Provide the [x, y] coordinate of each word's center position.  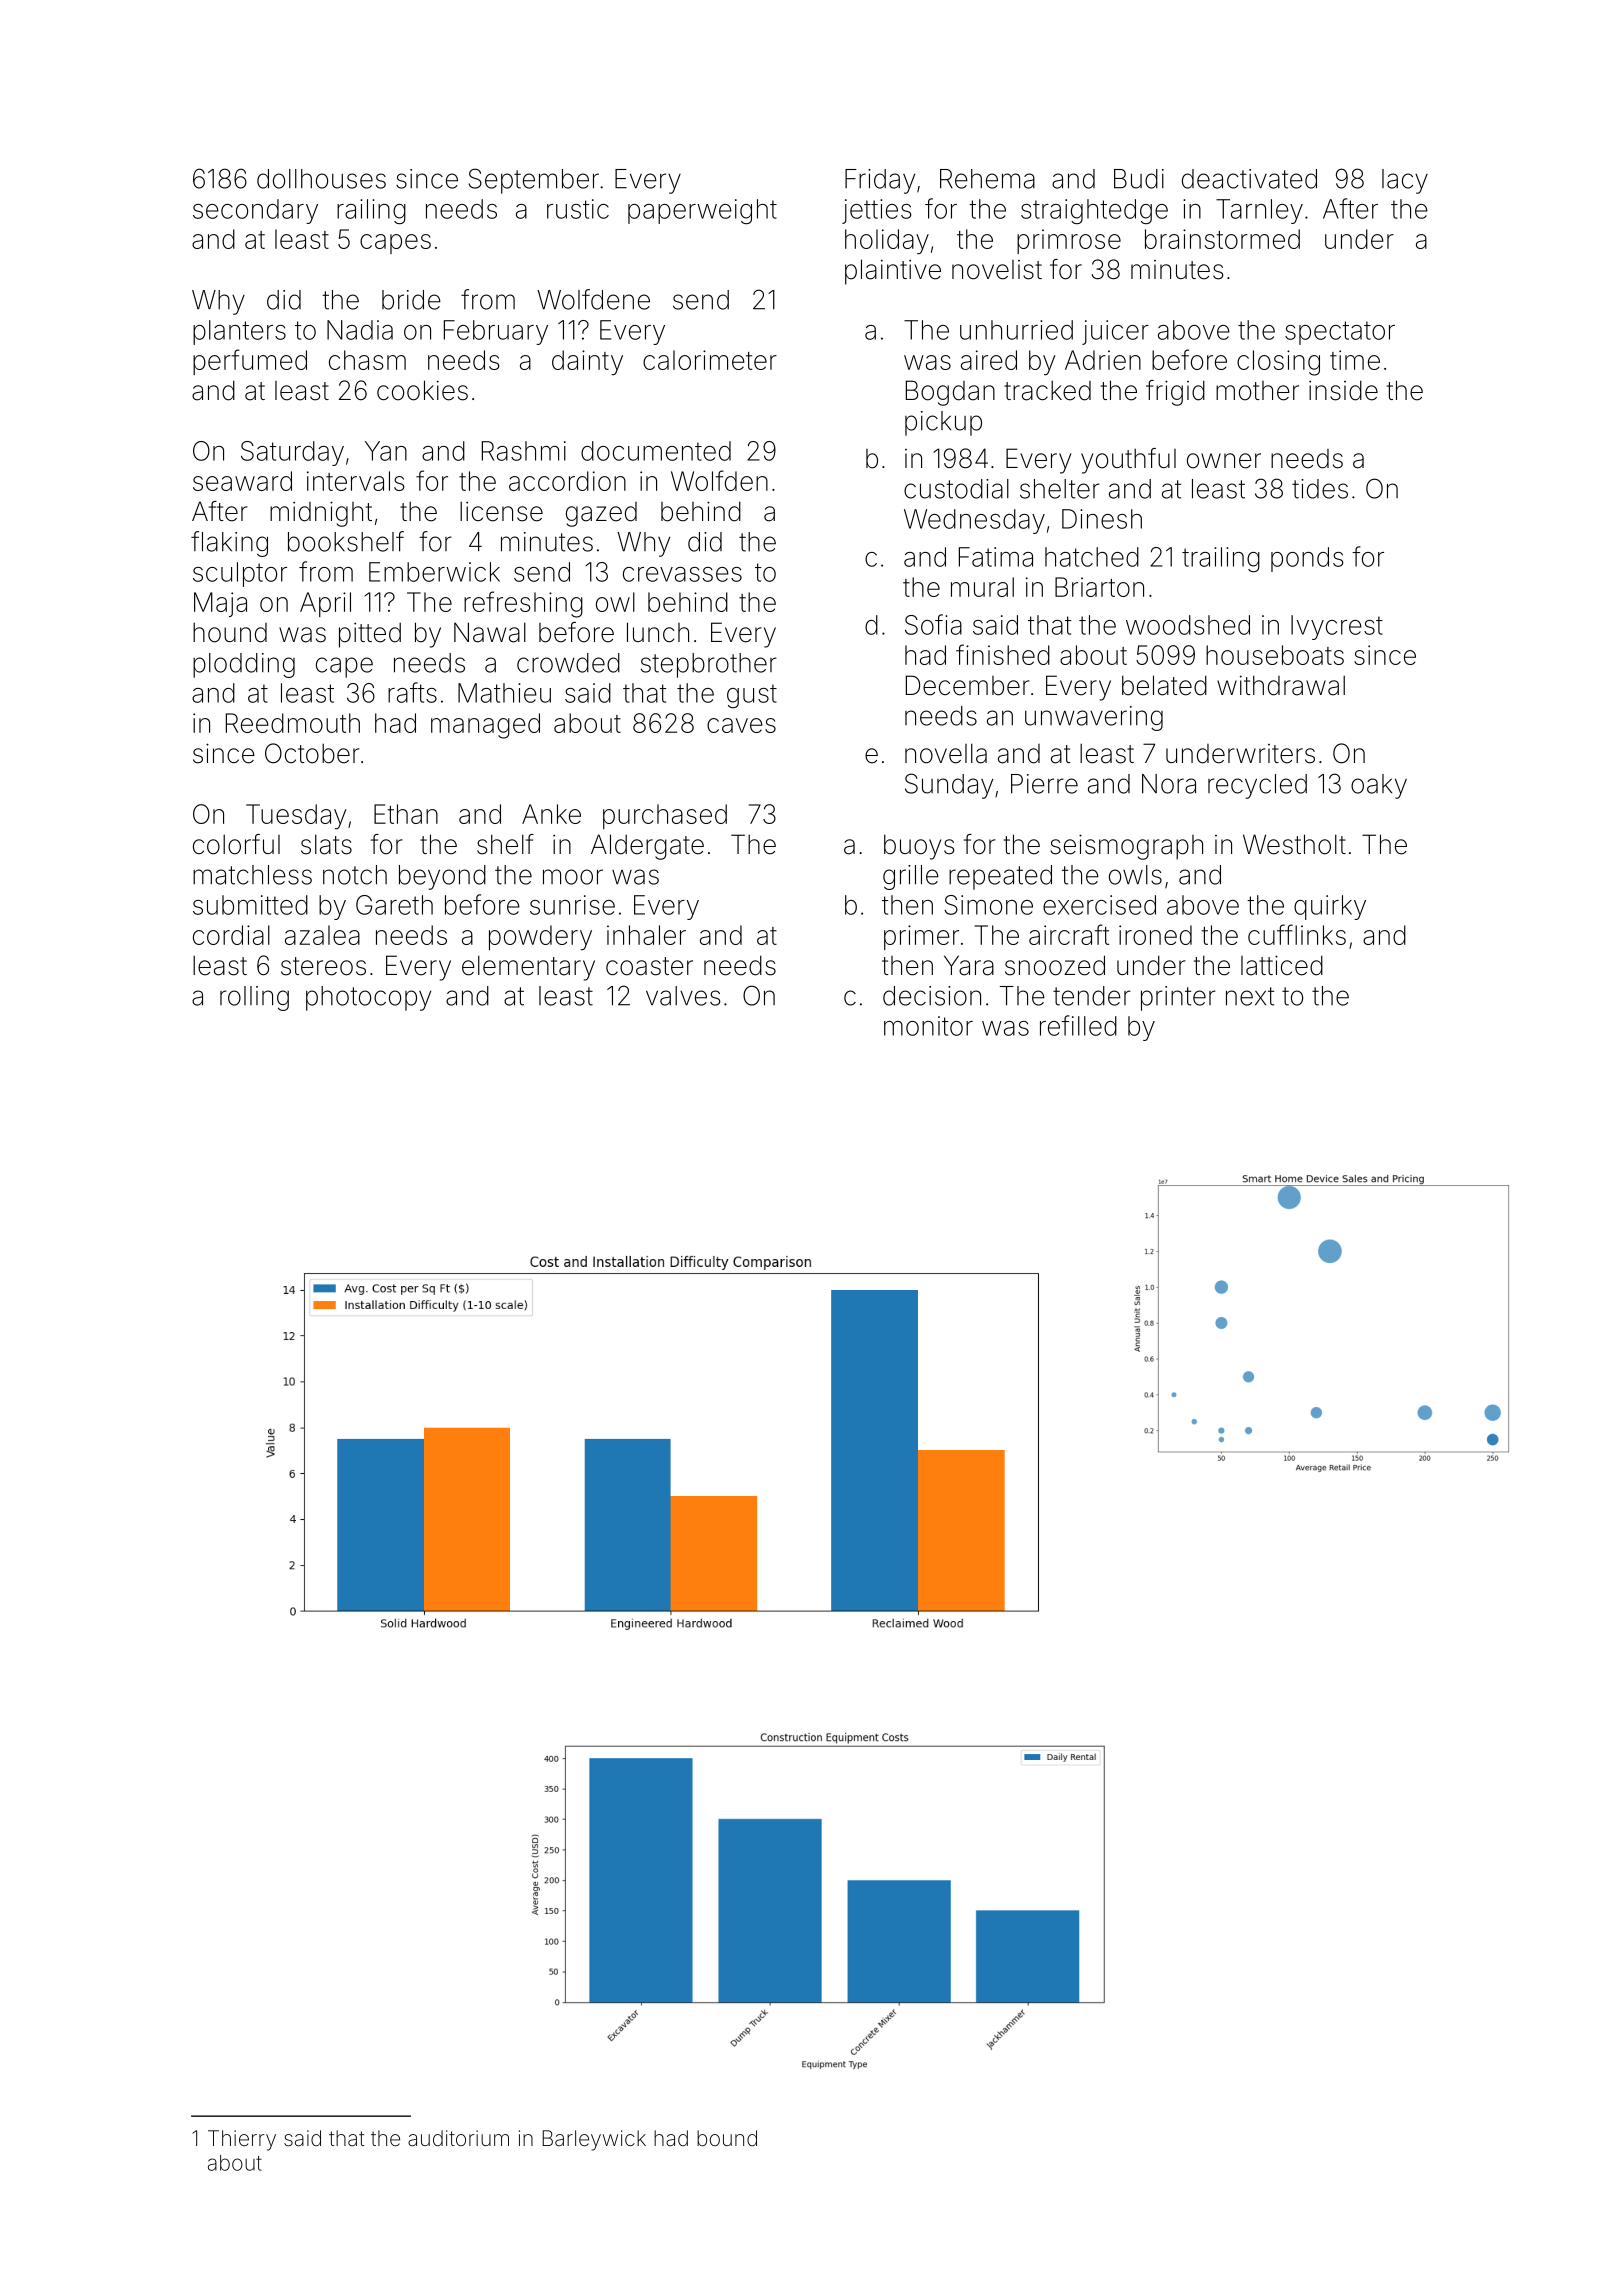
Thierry [242, 2140]
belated [1164, 685]
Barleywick [594, 2140]
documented [656, 451]
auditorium [458, 2138]
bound [727, 2138]
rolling [254, 998]
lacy [1405, 181]
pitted [370, 635]
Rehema [987, 179]
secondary [255, 211]
